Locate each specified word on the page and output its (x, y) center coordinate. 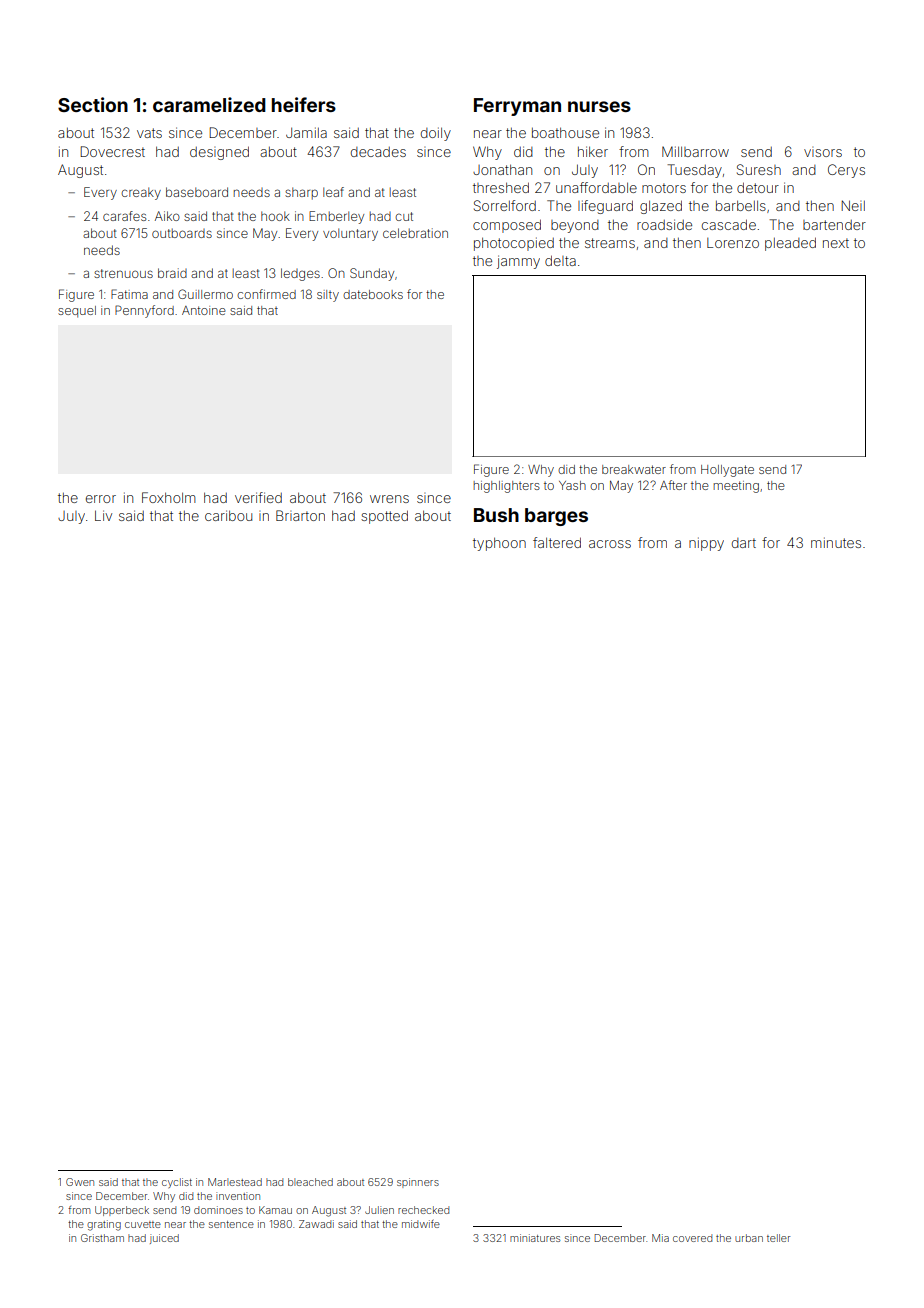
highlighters (506, 487)
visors (823, 152)
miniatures (535, 1238)
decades (378, 152)
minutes (836, 542)
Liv (103, 515)
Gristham (102, 1238)
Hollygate (727, 471)
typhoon (499, 544)
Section (93, 104)
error (101, 499)
